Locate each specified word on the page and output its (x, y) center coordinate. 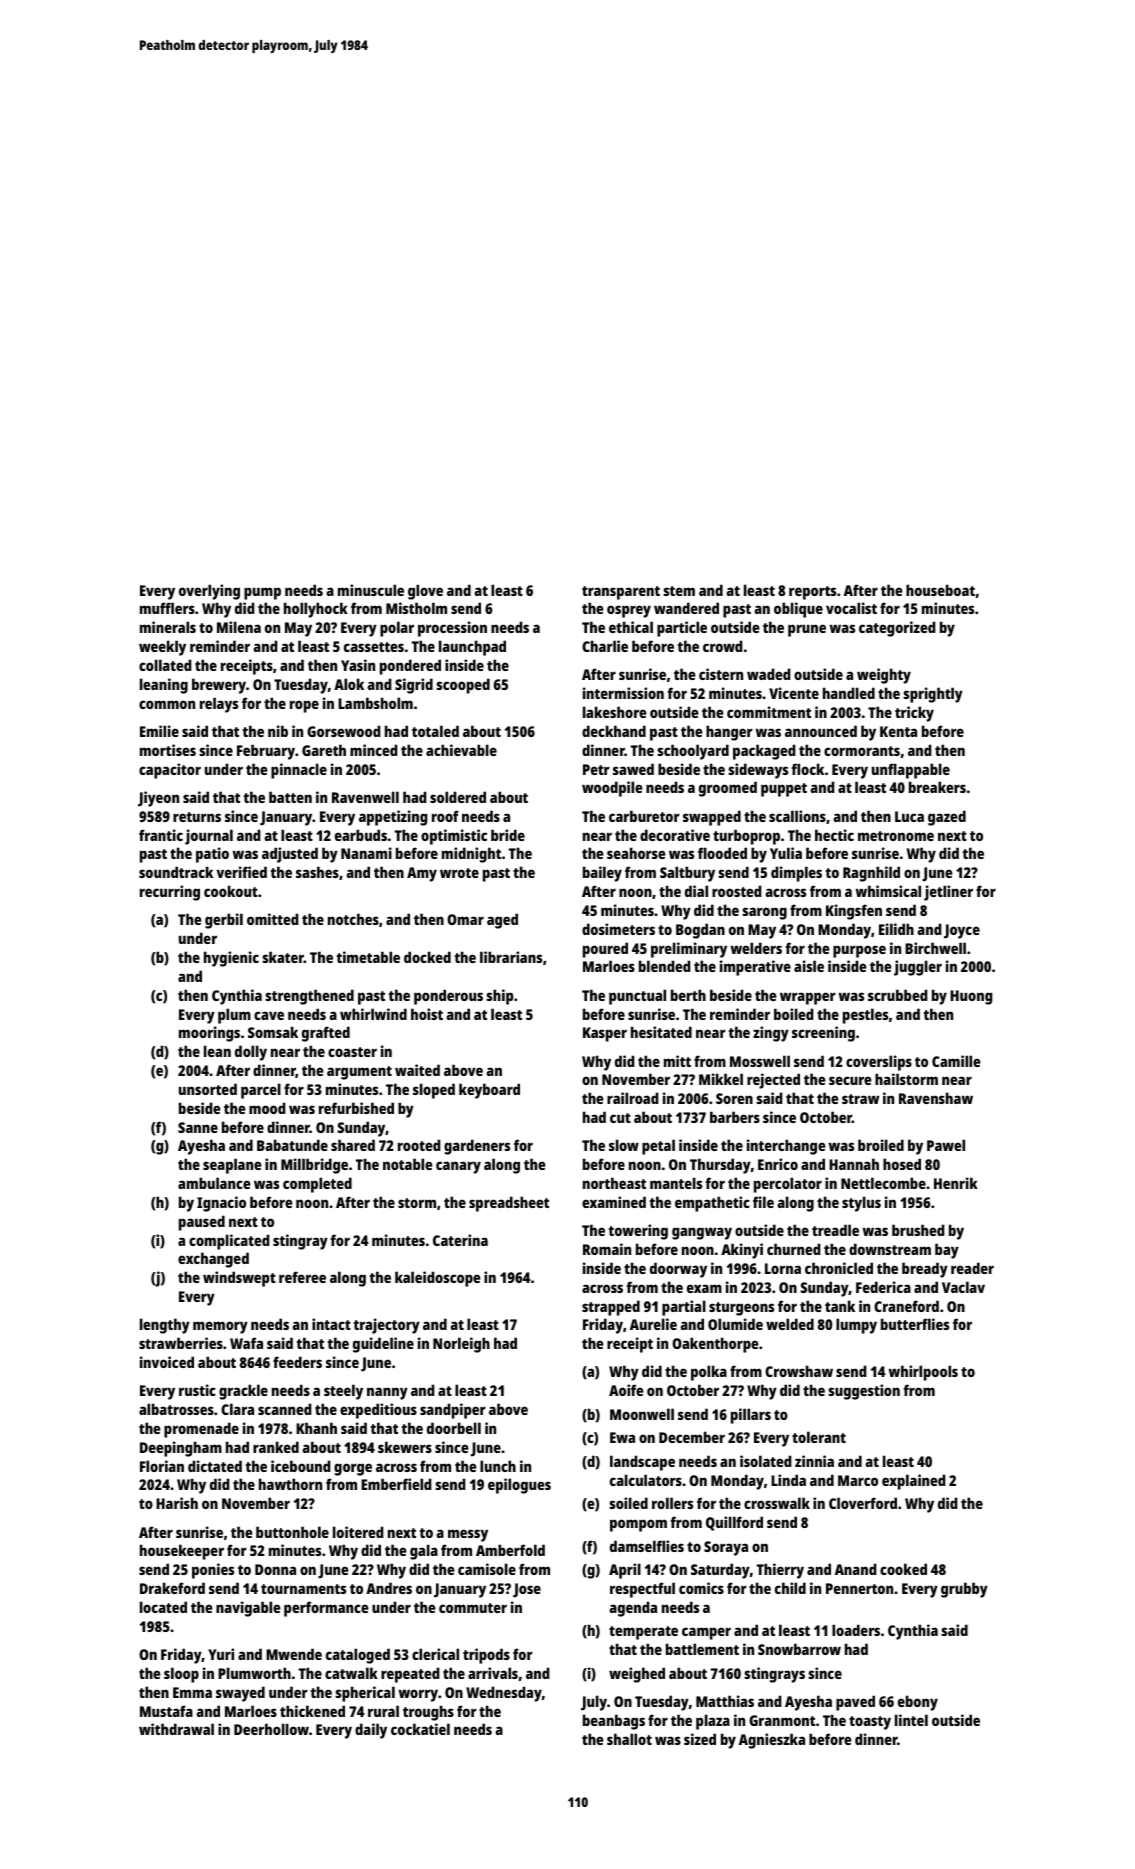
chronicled (839, 1268)
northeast (614, 1183)
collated (165, 665)
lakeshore (615, 712)
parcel (261, 1091)
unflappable (911, 771)
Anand (856, 1569)
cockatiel (420, 1729)
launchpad (472, 648)
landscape (642, 1463)
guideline (383, 1345)
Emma (192, 1692)
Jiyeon (158, 799)
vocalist (851, 608)
